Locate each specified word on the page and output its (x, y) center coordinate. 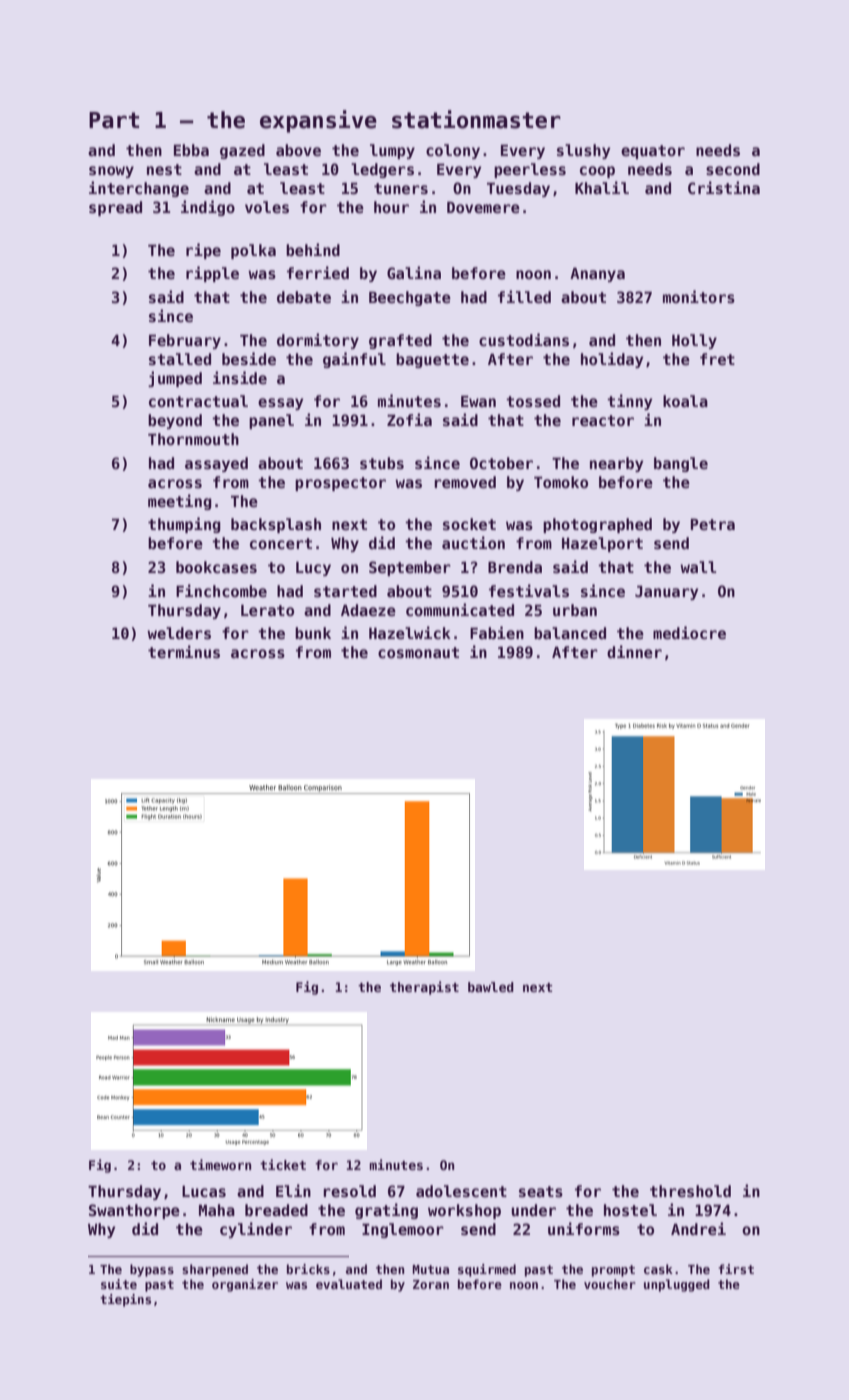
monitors (699, 296)
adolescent (461, 1191)
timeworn (220, 1164)
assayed (216, 464)
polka (253, 251)
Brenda (515, 567)
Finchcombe (221, 590)
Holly (694, 341)
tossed (533, 401)
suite (119, 1284)
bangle (681, 464)
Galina (414, 272)
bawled (491, 987)
